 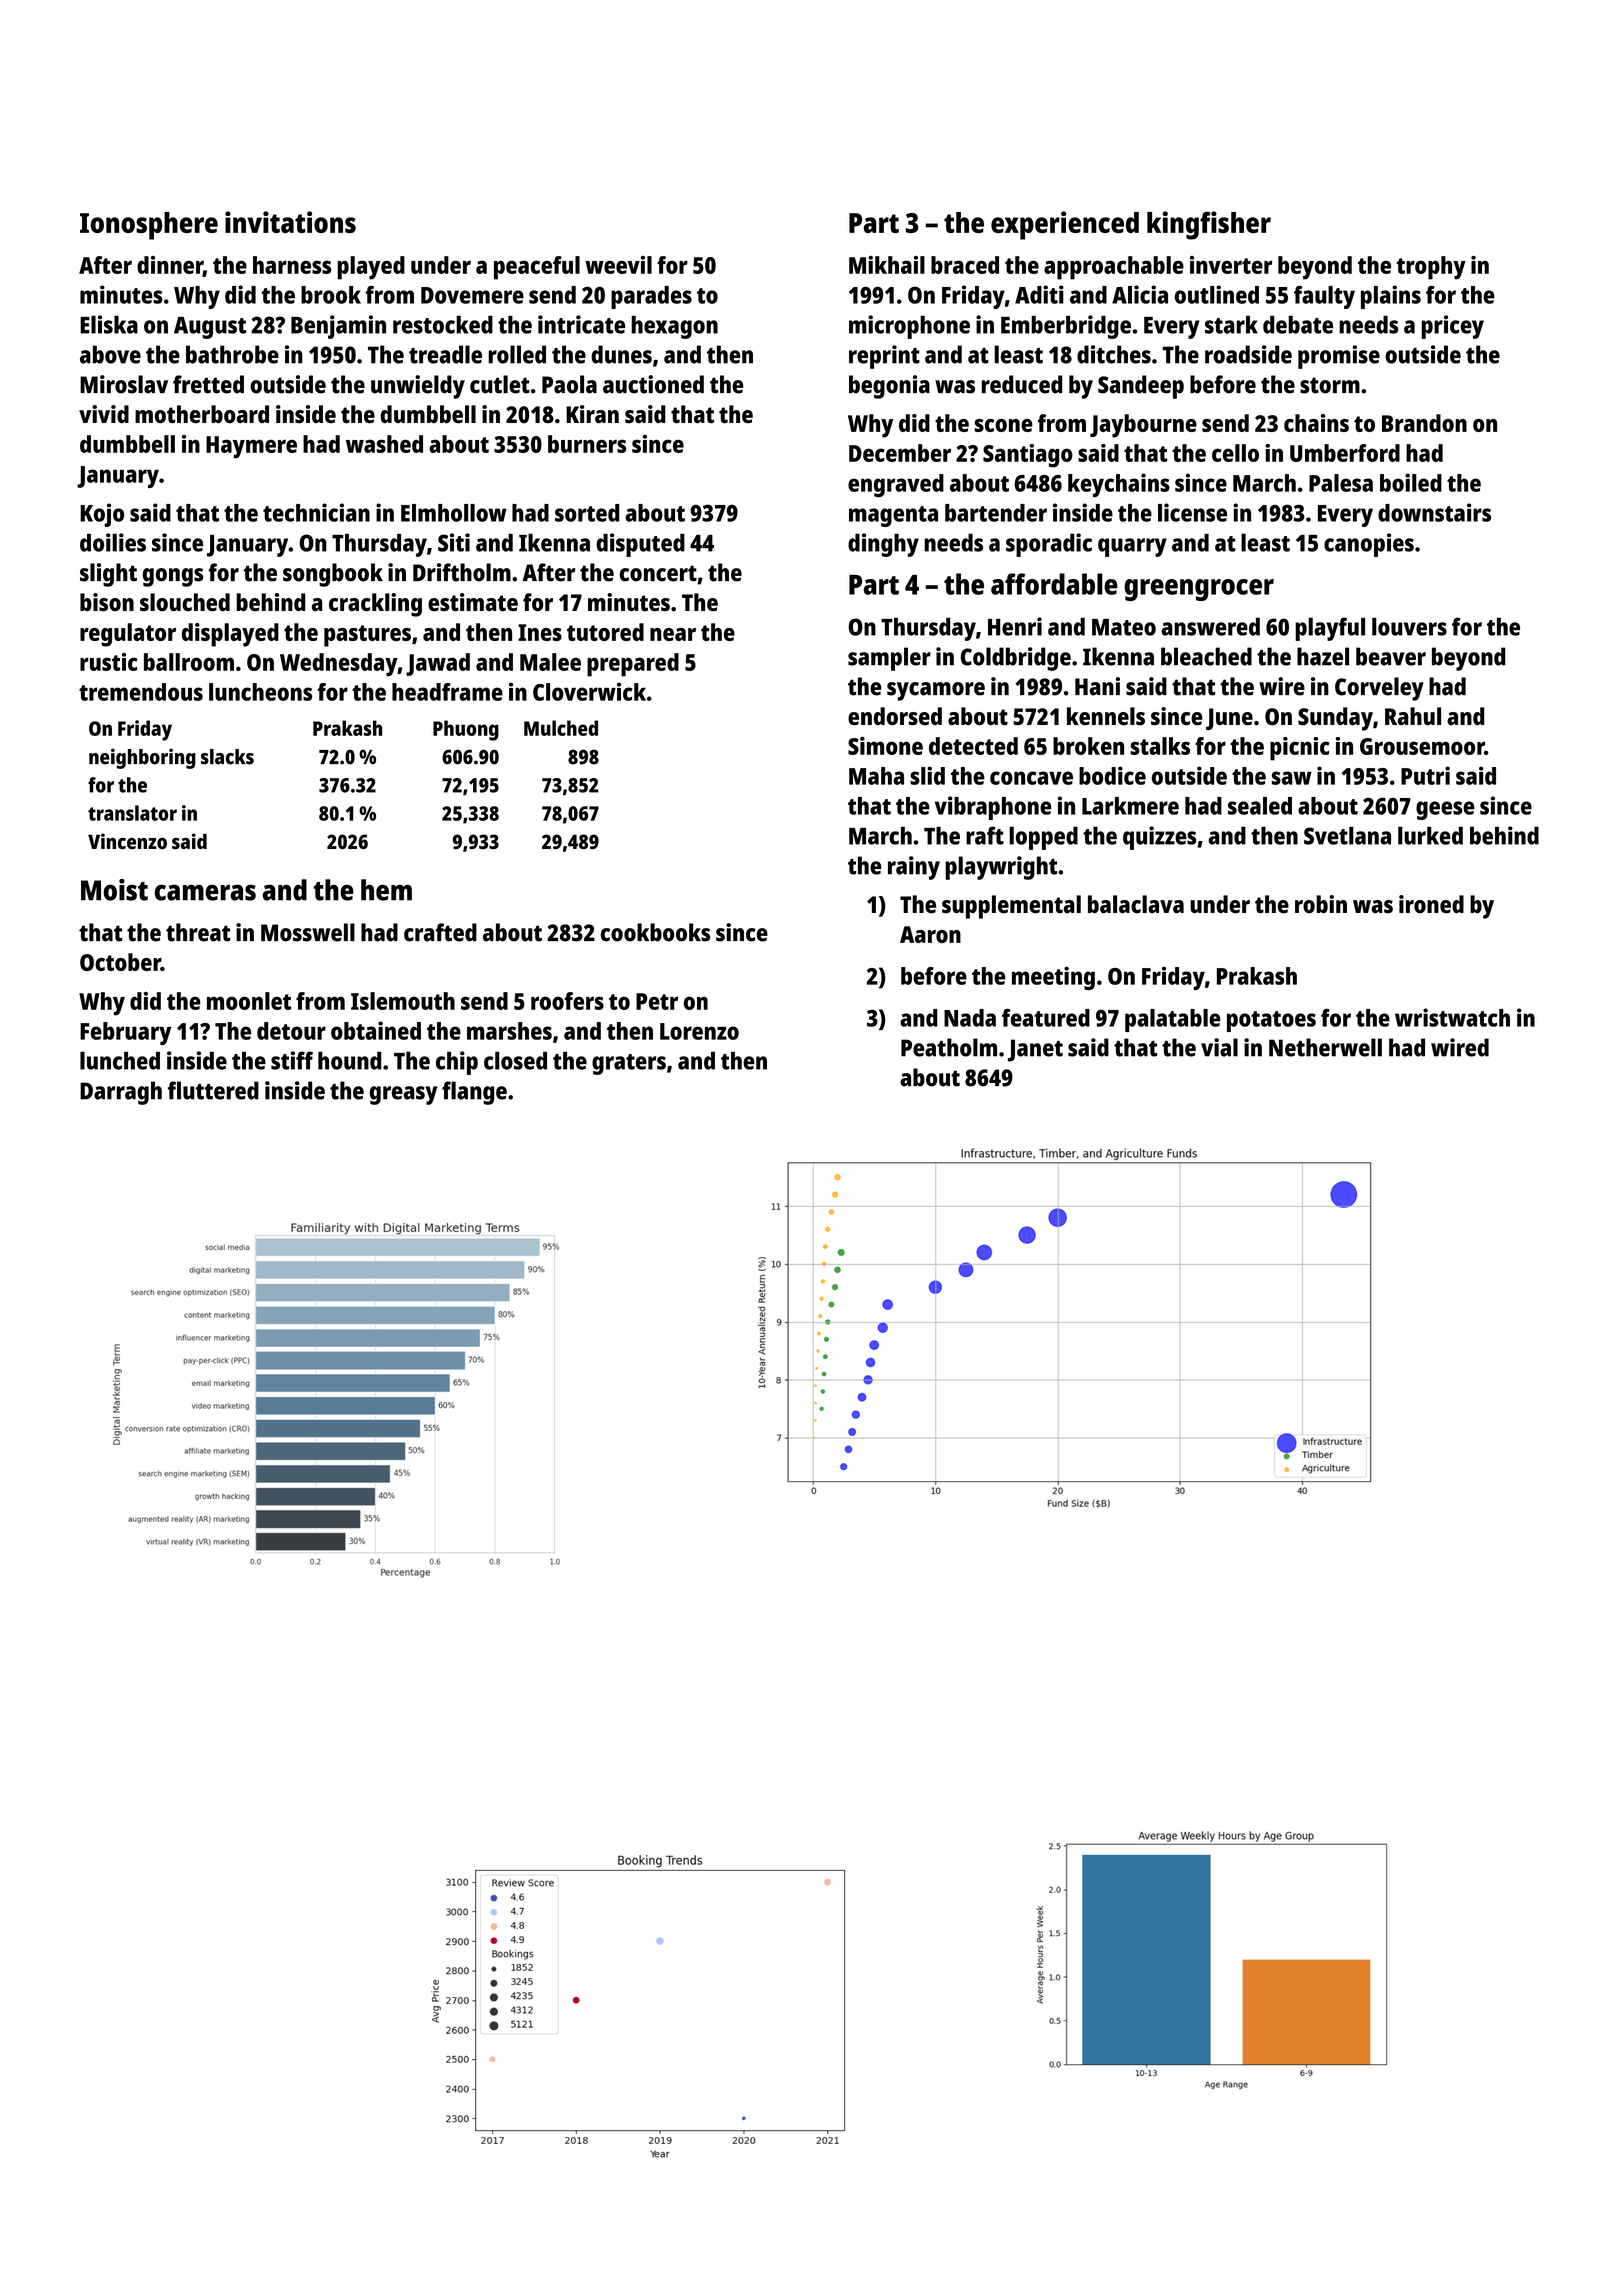 What do you see at coordinates (1143, 426) in the screenshot?
I see `Jaybourne` at bounding box center [1143, 426].
